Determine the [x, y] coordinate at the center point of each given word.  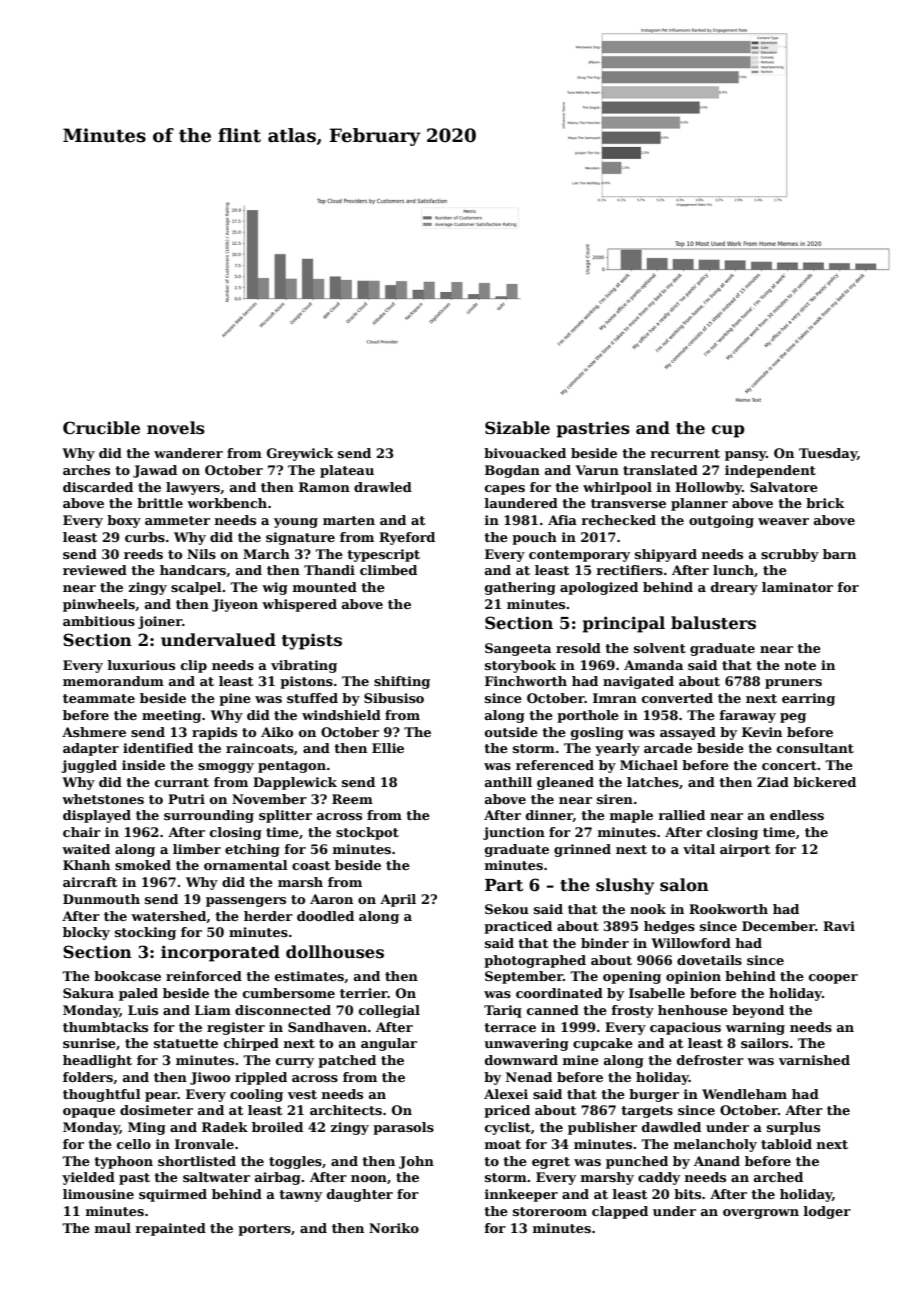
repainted [171, 1229]
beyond [758, 1011]
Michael [649, 765]
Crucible [101, 428]
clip [194, 666]
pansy [745, 456]
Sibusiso [394, 698]
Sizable [517, 428]
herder [268, 916]
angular [389, 1044]
